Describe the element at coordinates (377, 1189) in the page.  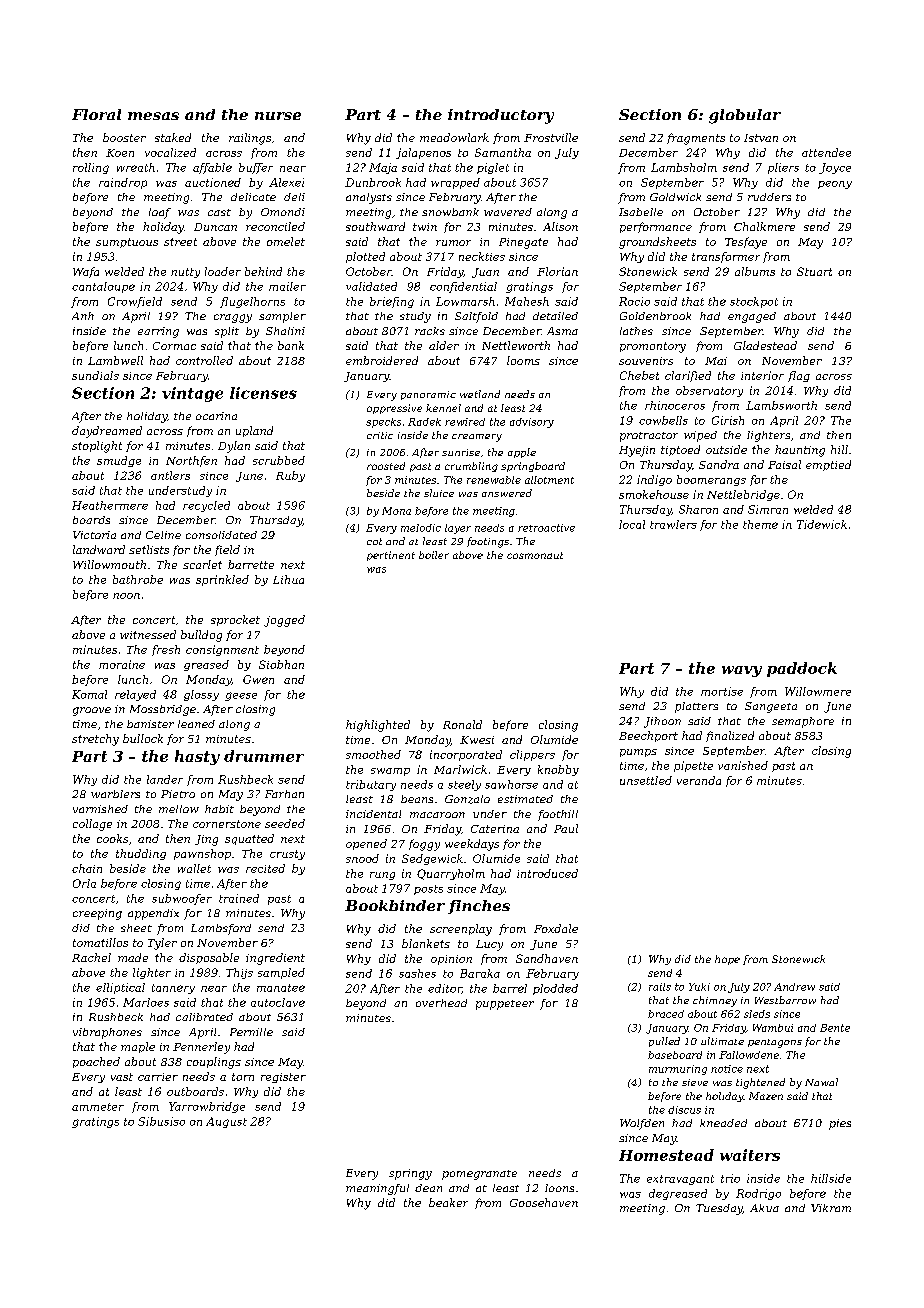
I see `meaningful` at that location.
